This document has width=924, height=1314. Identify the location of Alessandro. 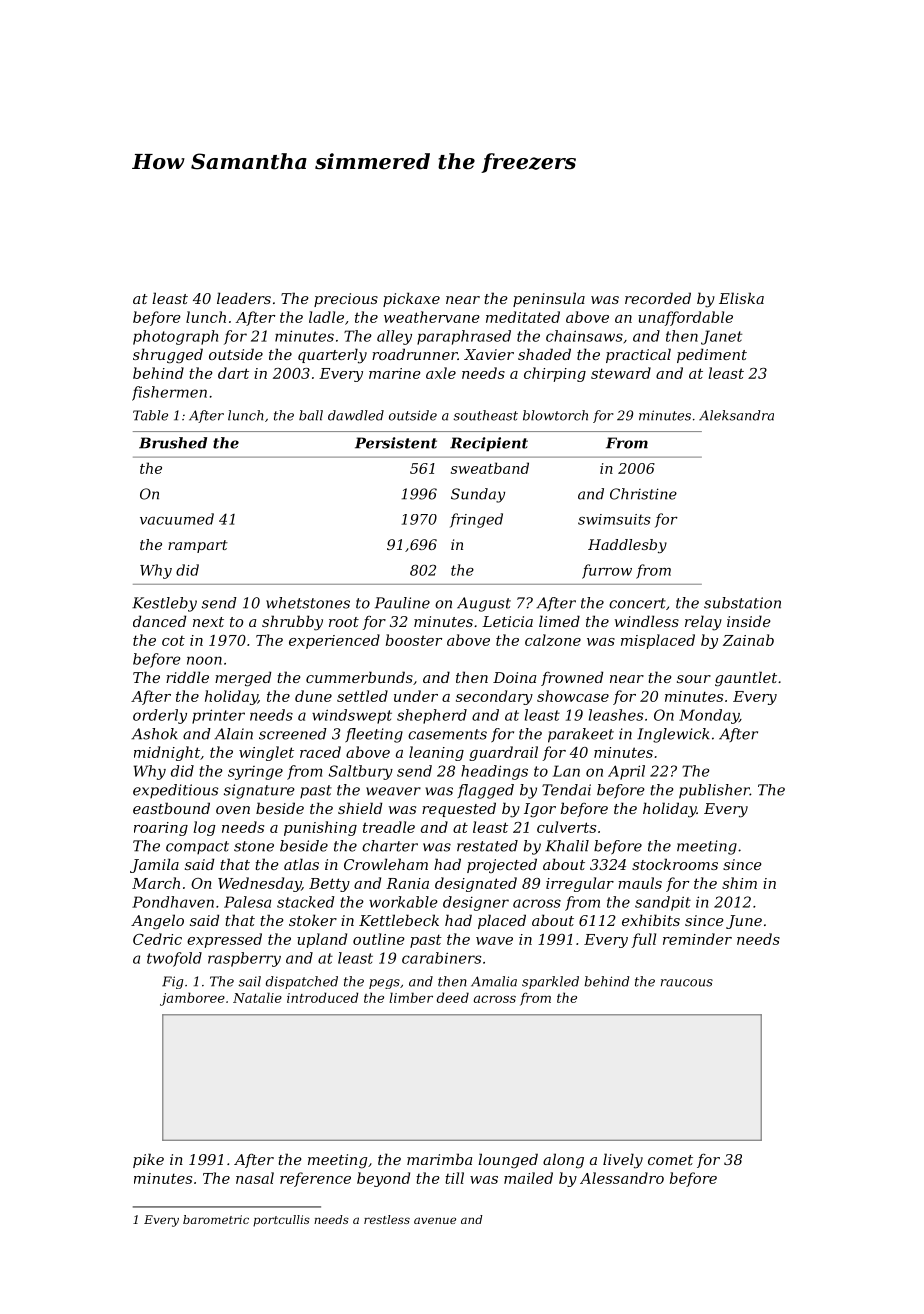
(622, 1178).
